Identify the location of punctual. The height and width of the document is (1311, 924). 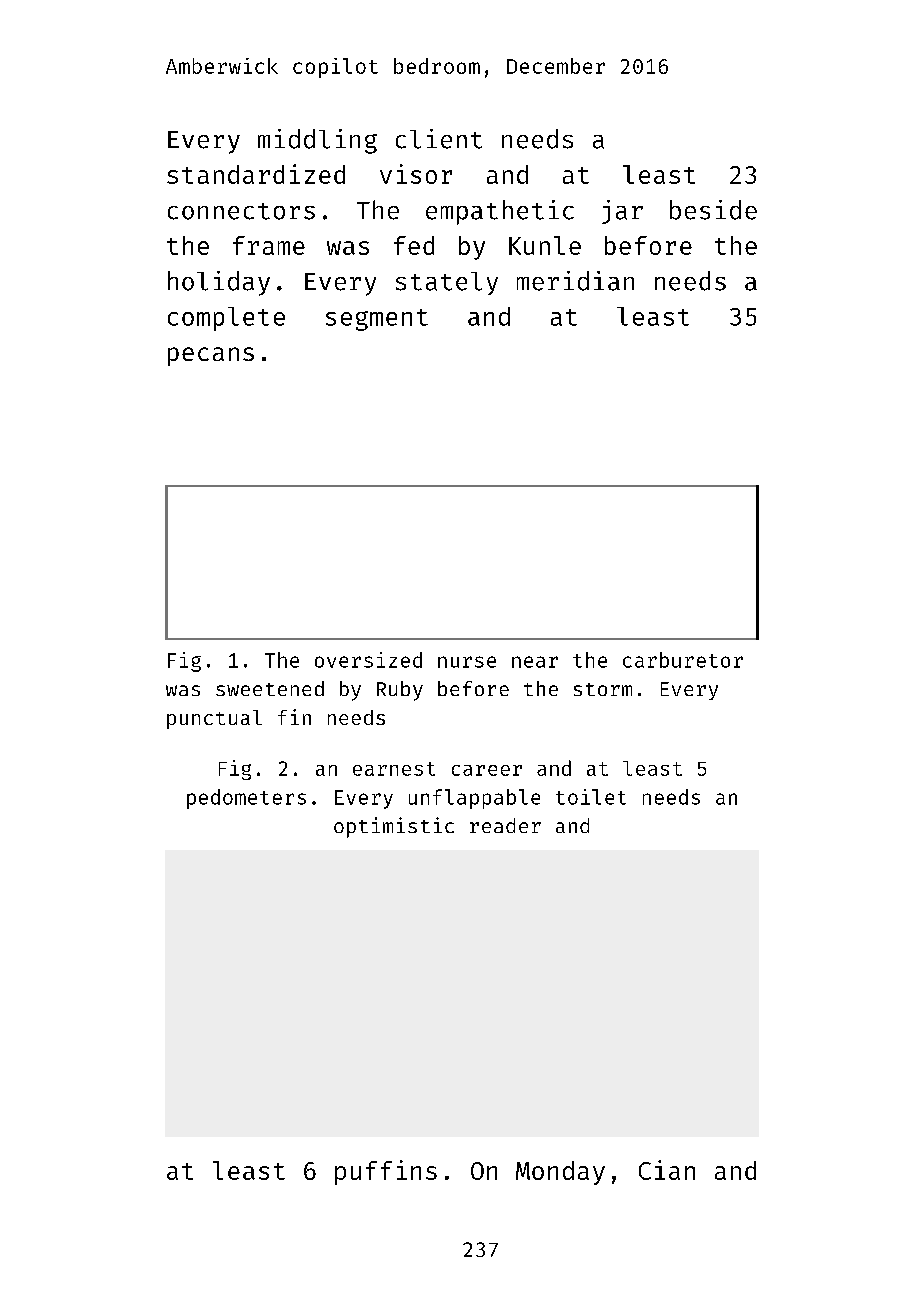
(214, 719).
